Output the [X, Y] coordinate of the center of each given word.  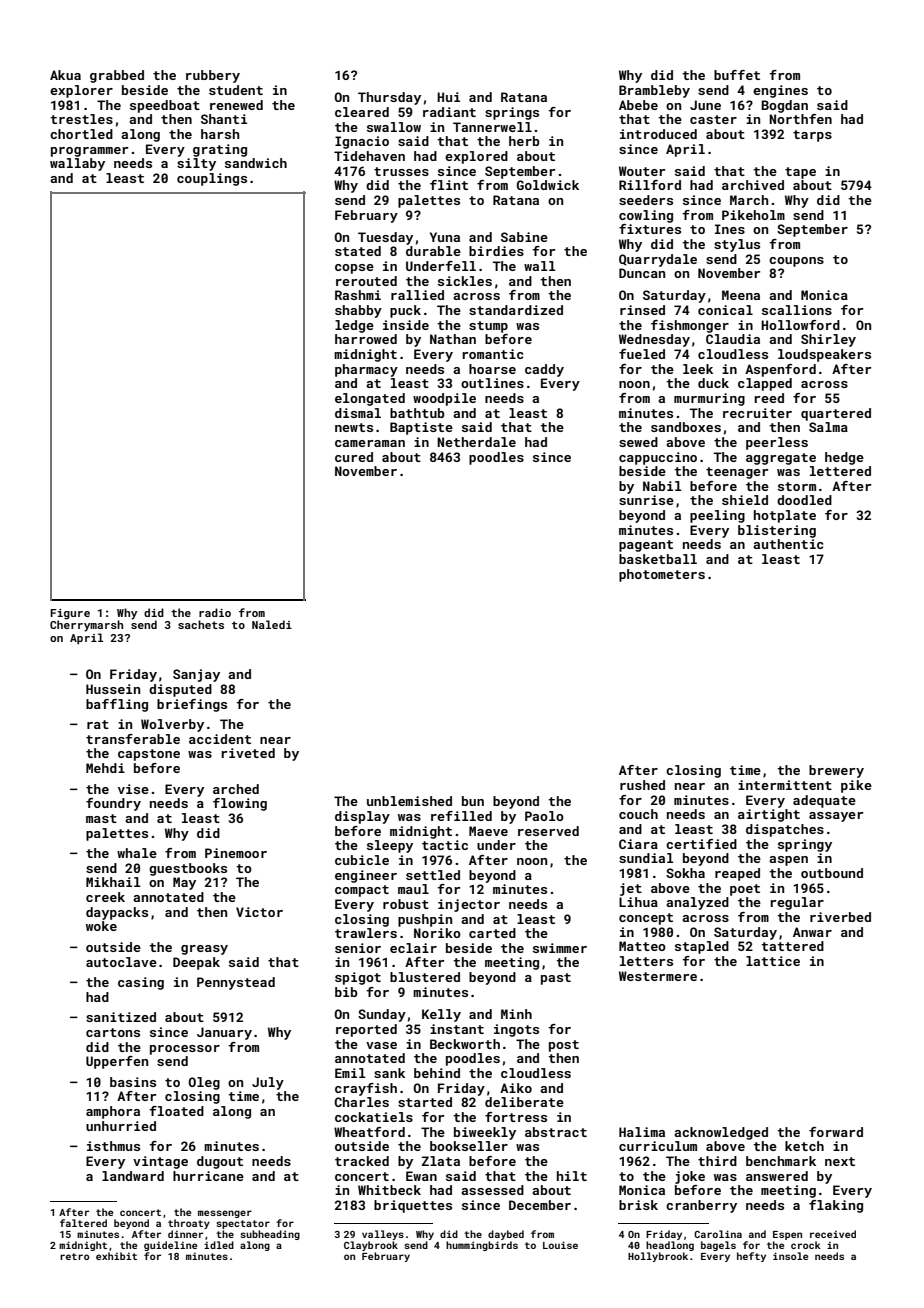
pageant [646, 546]
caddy [544, 370]
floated [176, 1111]
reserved [548, 831]
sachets [201, 624]
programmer [89, 152]
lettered [840, 471]
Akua [65, 75]
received [833, 1234]
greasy [204, 950]
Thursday [389, 98]
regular [797, 903]
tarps [812, 136]
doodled [804, 500]
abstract [556, 1132]
